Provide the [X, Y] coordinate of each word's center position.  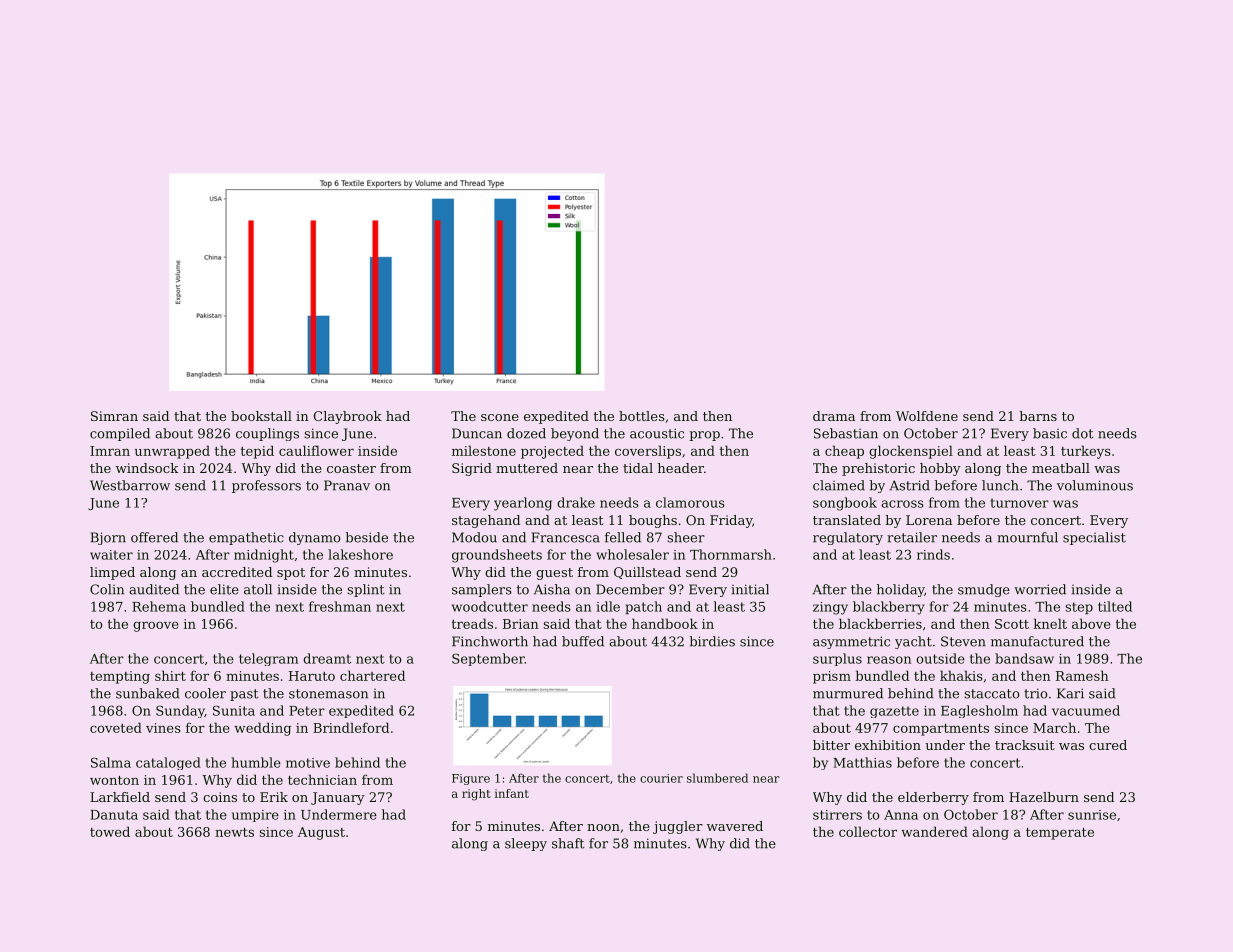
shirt [170, 675]
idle [608, 606]
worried [1040, 589]
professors [266, 486]
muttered [527, 468]
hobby [940, 469]
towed [110, 831]
